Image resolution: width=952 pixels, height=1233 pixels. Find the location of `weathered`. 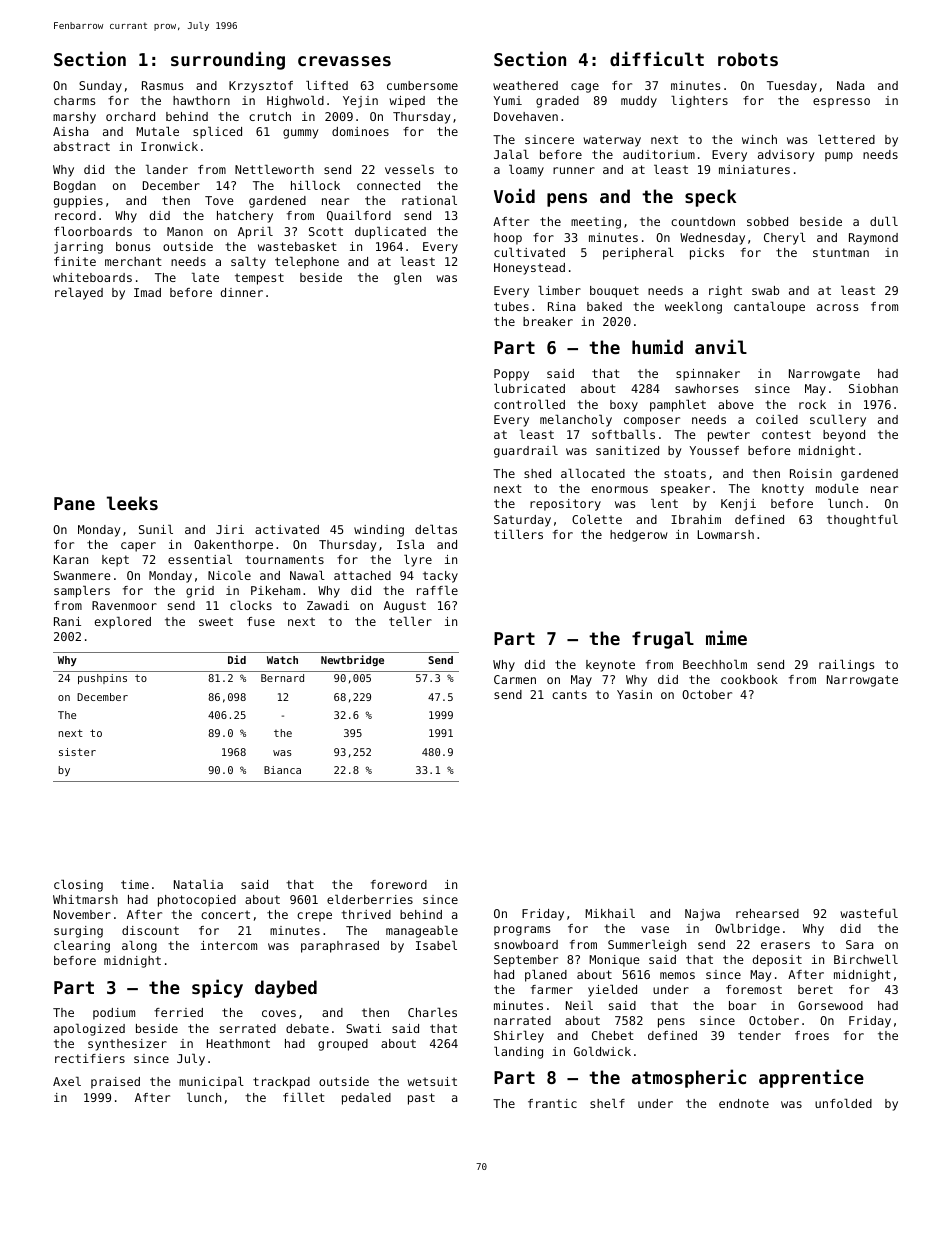

weathered is located at coordinates (525, 85).
